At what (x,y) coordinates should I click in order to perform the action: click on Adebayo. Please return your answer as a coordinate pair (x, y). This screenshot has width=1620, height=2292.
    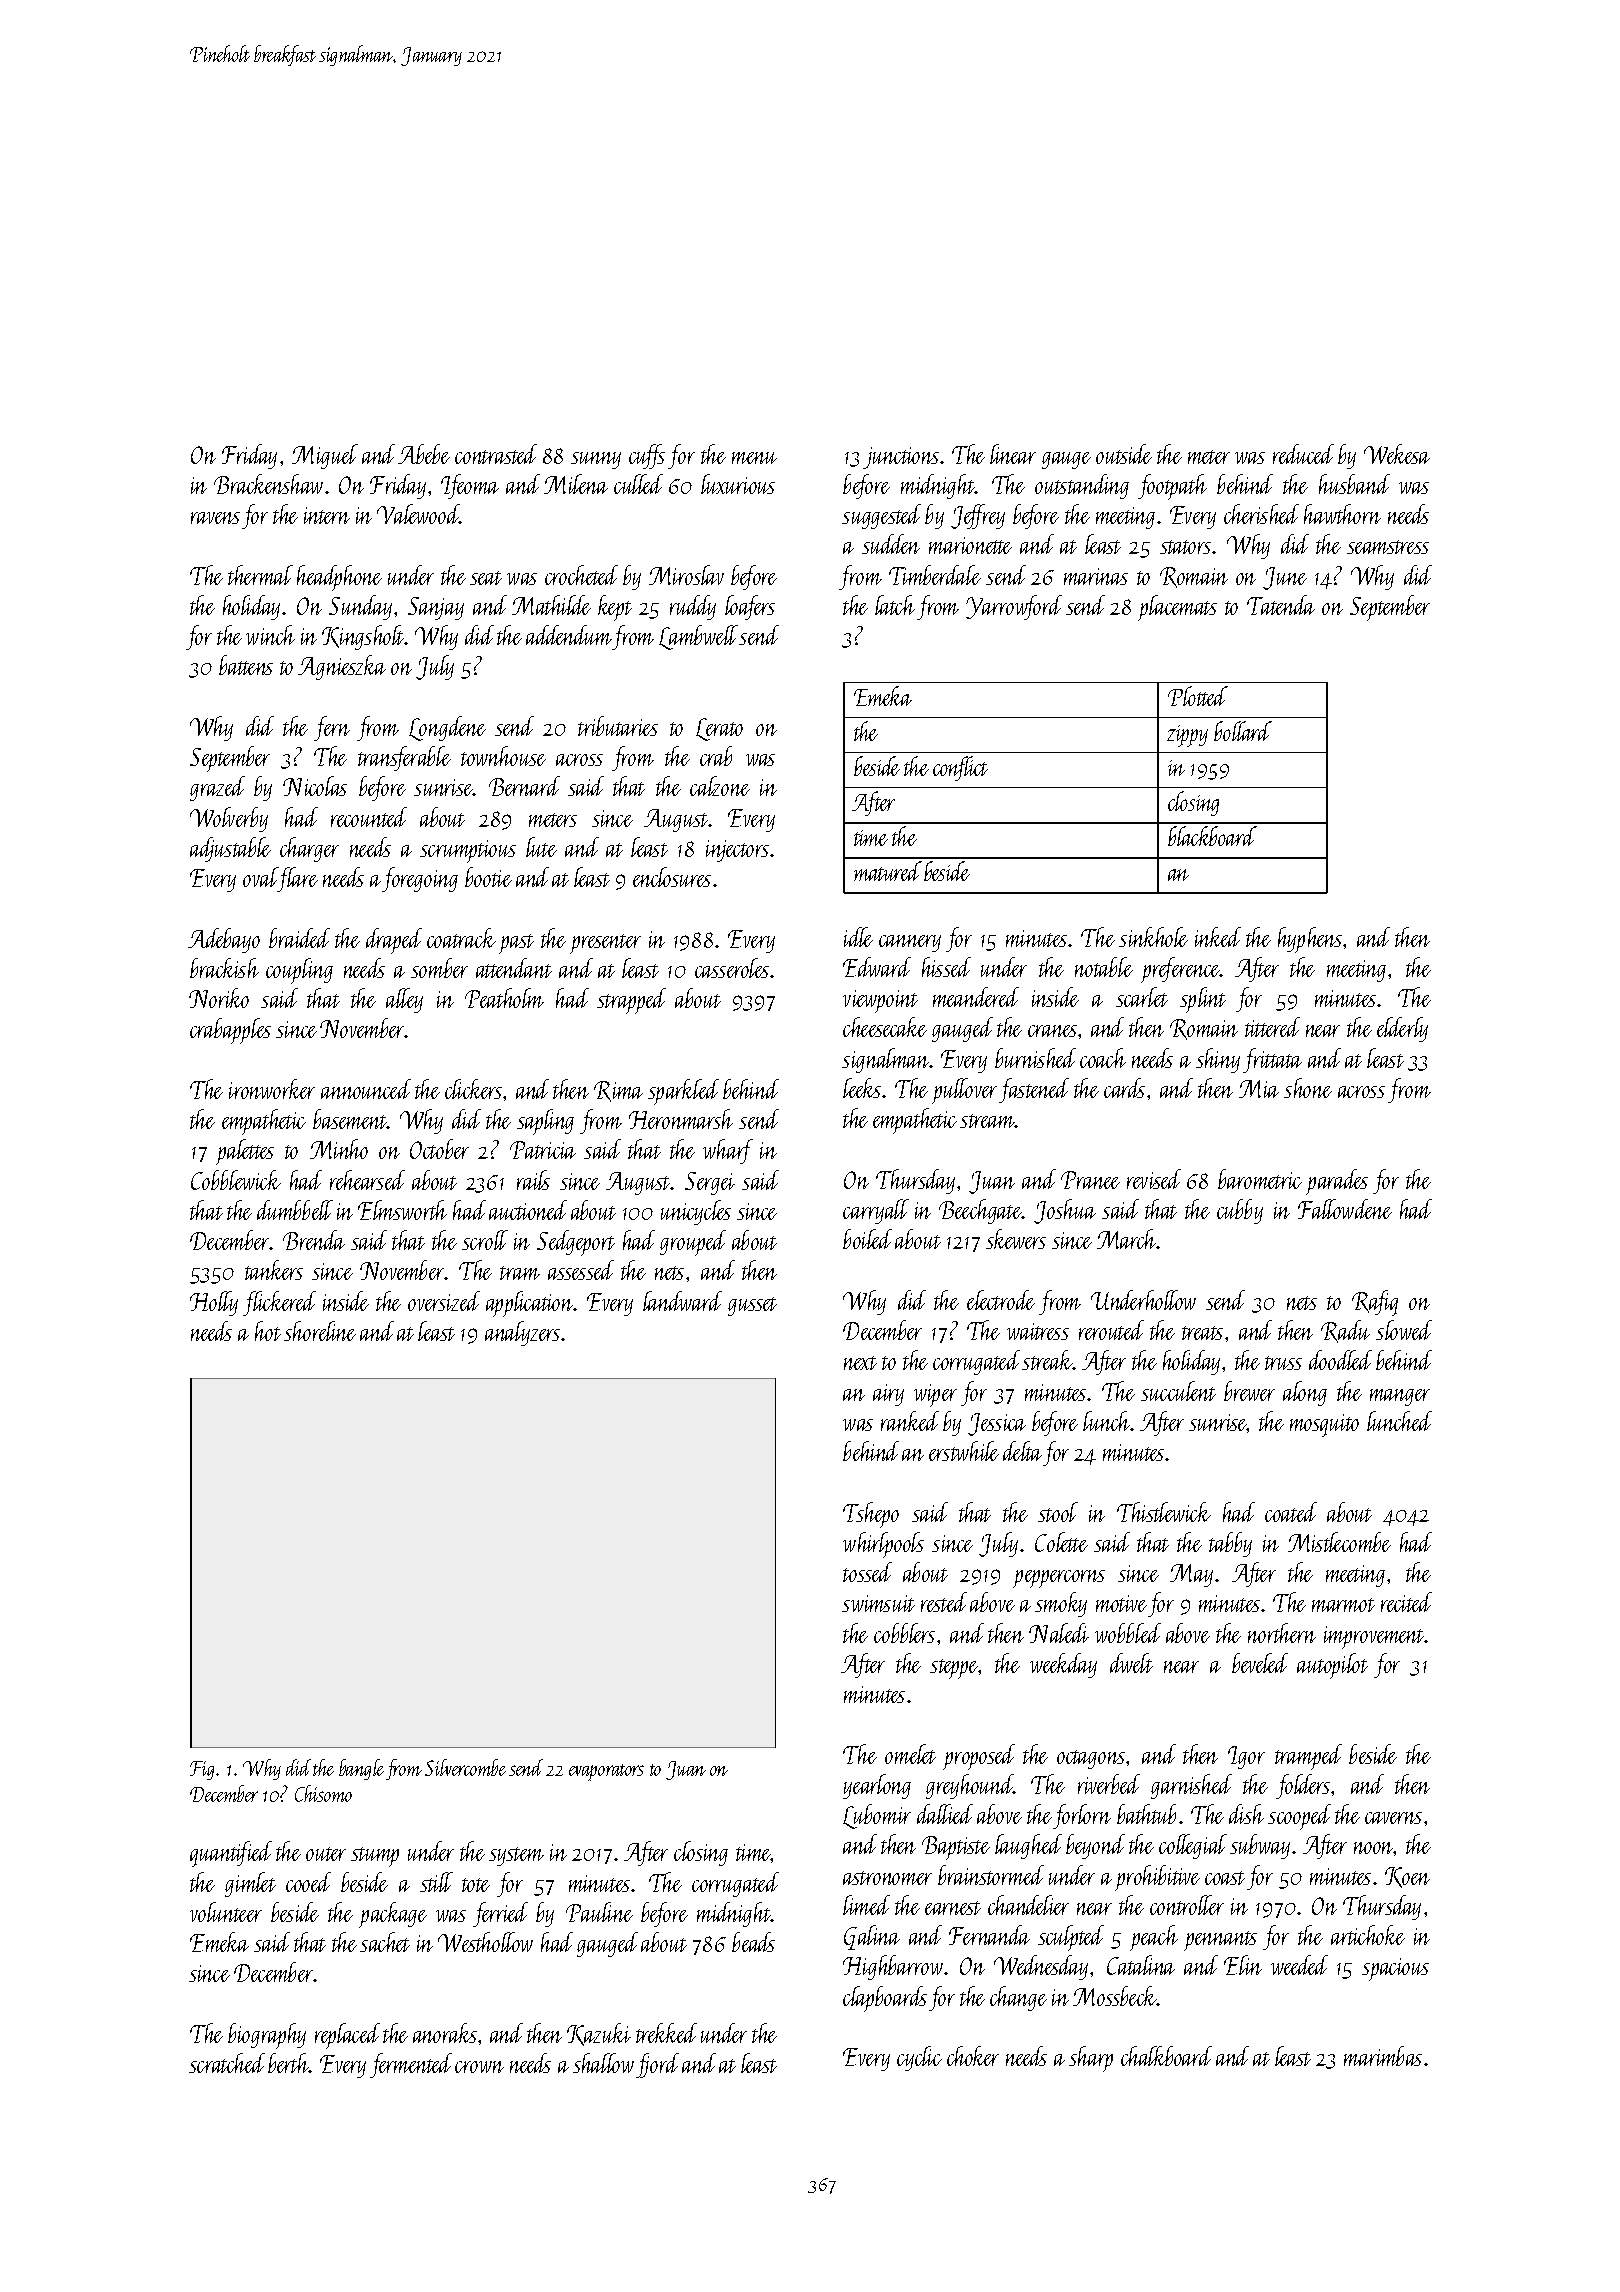
    Looking at the image, I should click on (224, 940).
